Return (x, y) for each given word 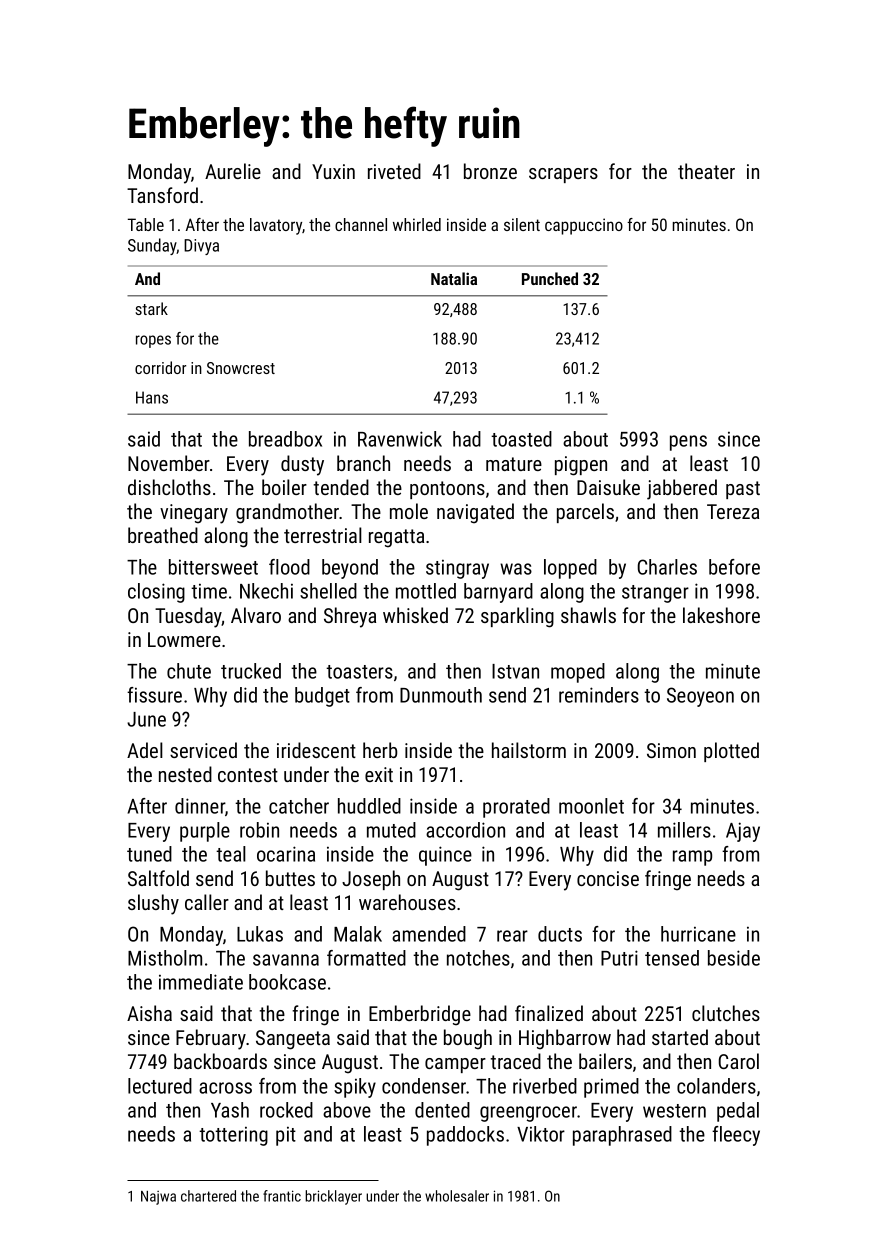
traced (516, 1061)
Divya (201, 247)
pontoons (447, 490)
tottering (233, 1136)
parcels (585, 513)
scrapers (563, 175)
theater (706, 171)
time (209, 591)
